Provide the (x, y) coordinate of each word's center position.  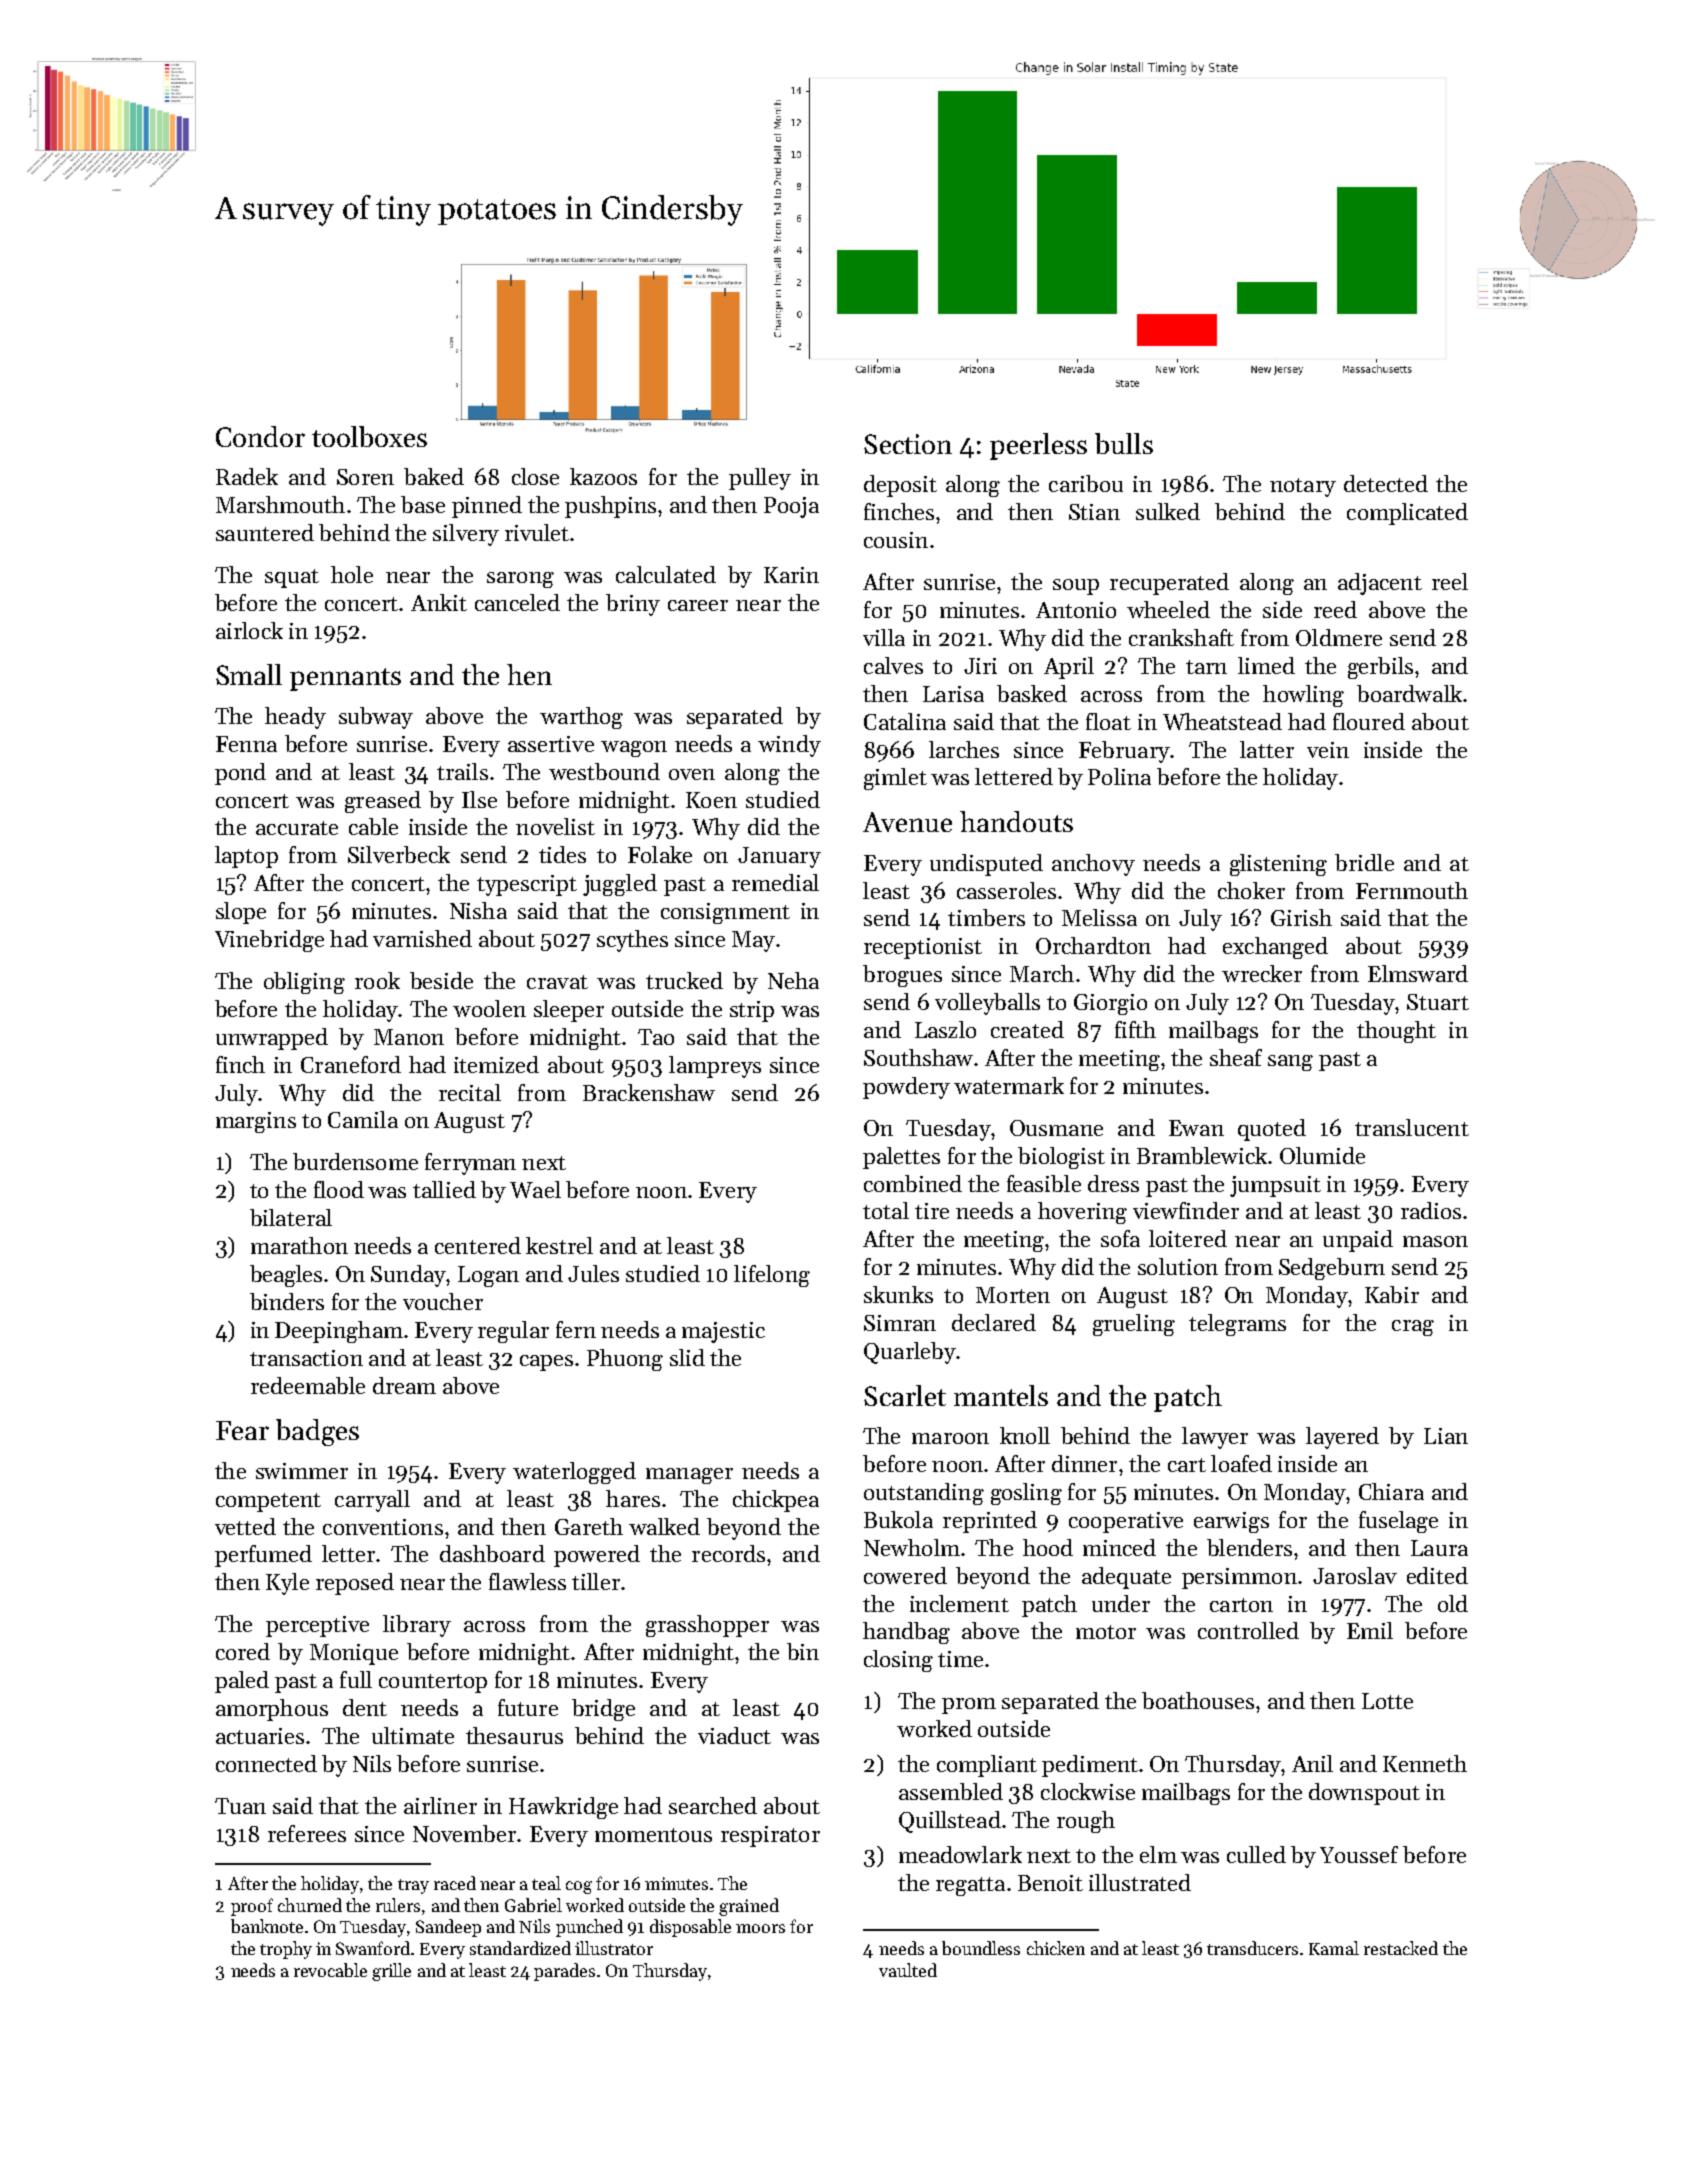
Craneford (351, 1064)
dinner (1084, 1463)
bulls (1124, 443)
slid (687, 1357)
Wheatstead (1222, 721)
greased (383, 802)
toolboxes (369, 436)
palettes (901, 1158)
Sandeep (448, 1928)
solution (1178, 1266)
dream (404, 1385)
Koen (711, 800)
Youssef (1359, 1854)
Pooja (791, 507)
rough (1086, 1822)
